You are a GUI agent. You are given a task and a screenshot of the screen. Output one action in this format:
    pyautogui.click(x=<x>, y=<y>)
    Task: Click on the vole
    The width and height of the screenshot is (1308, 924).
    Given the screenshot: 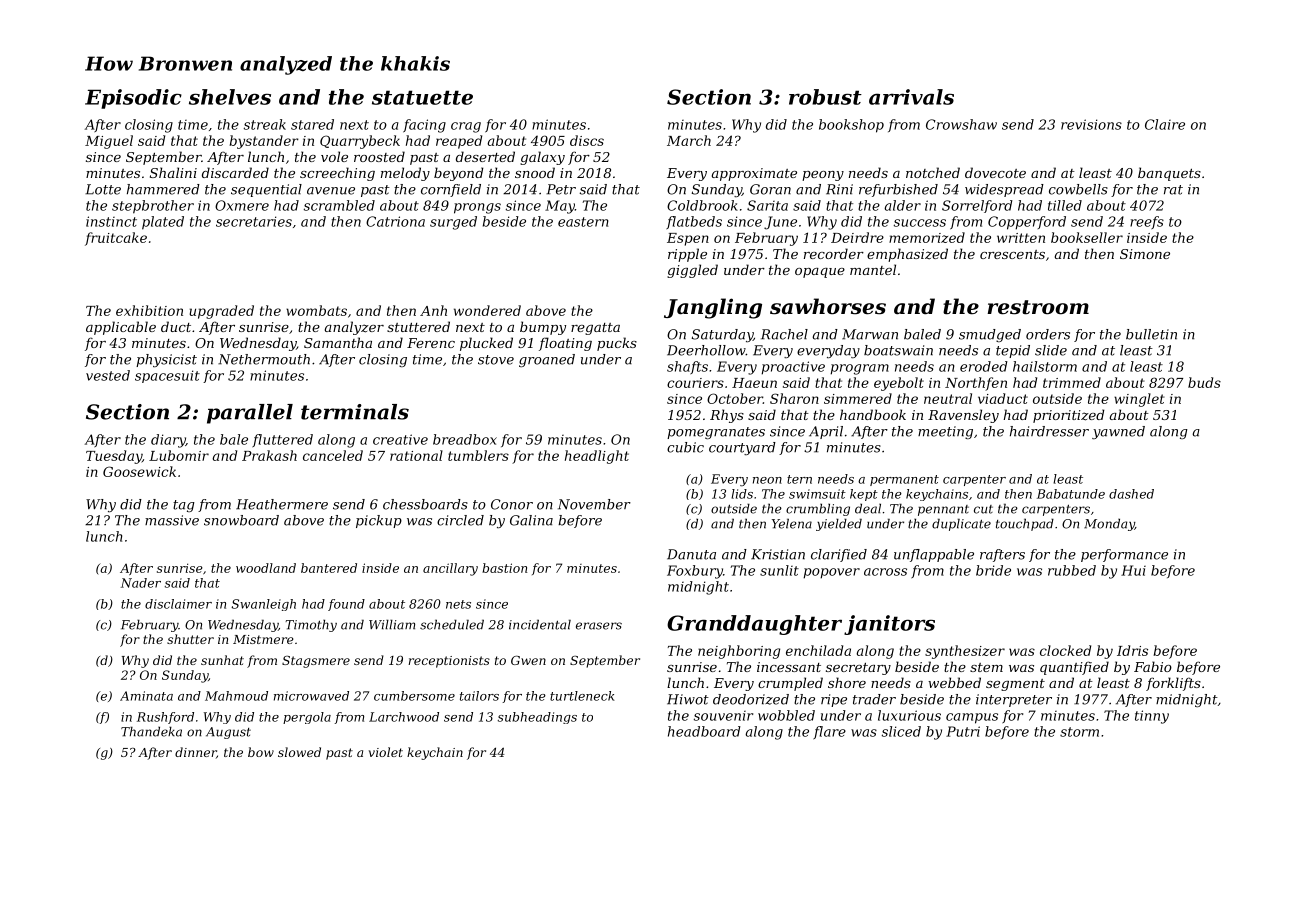 What is the action you would take?
    pyautogui.click(x=334, y=156)
